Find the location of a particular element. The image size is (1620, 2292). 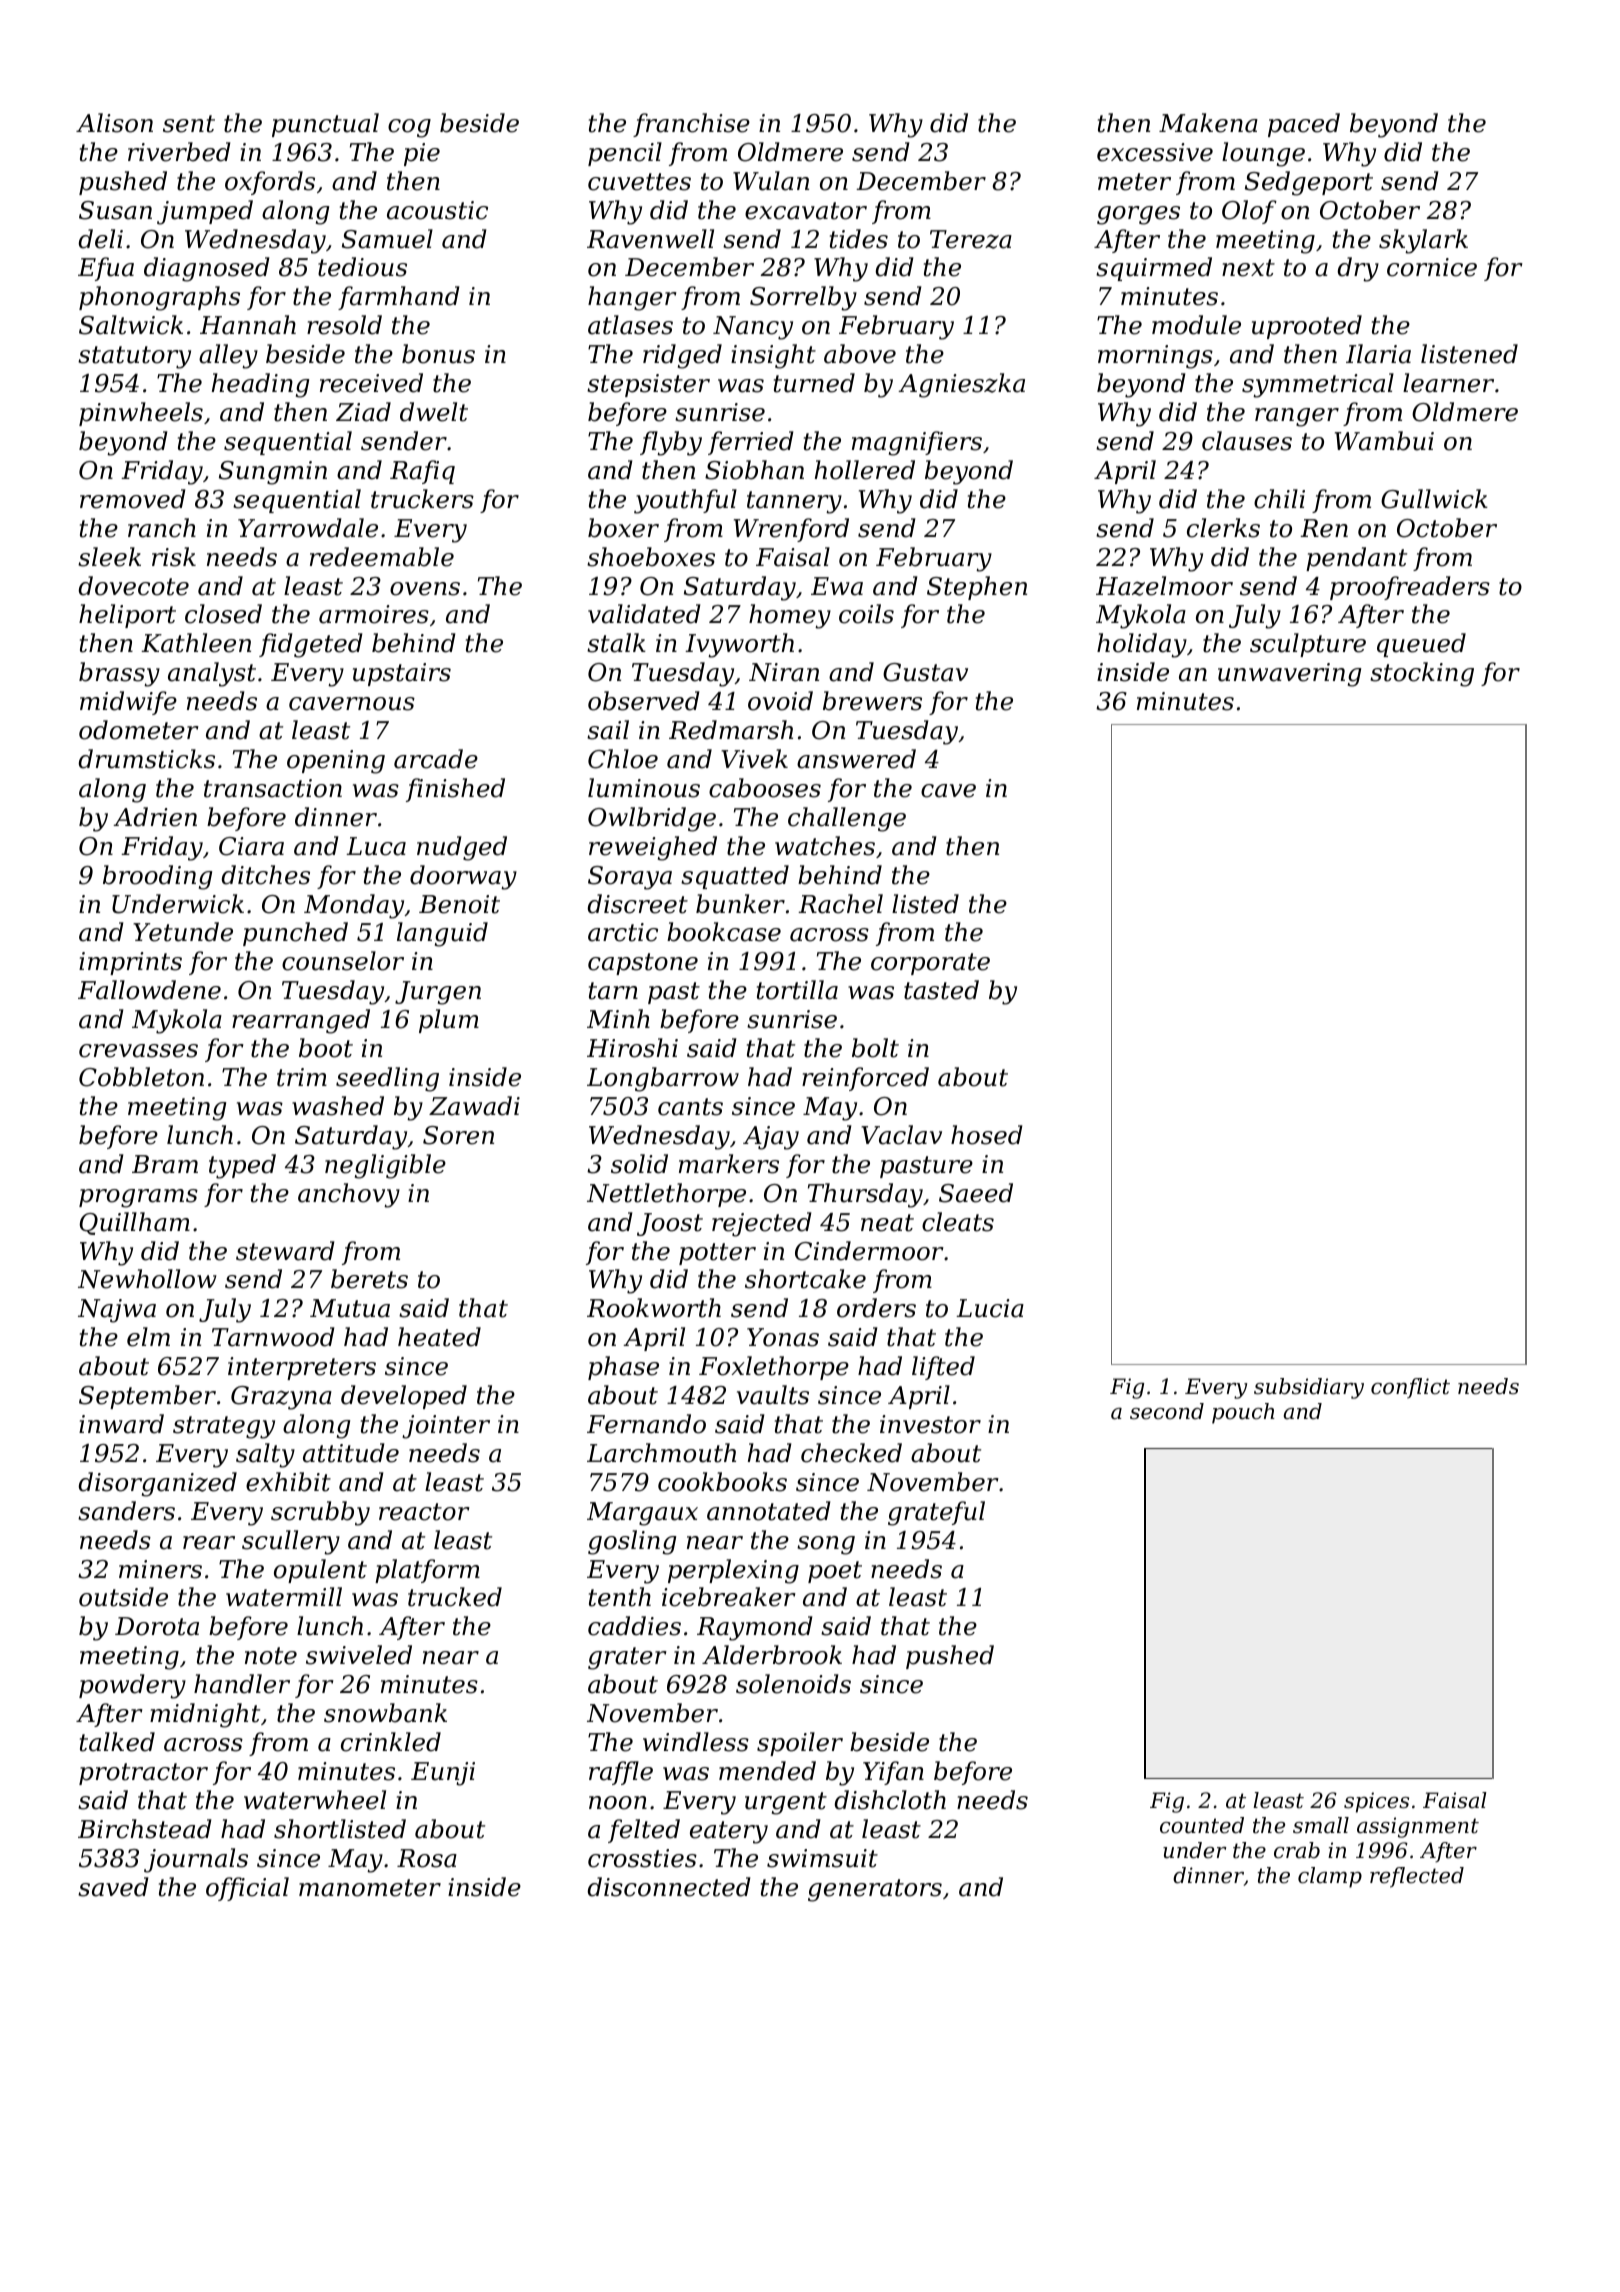

Lucia is located at coordinates (990, 1308).
